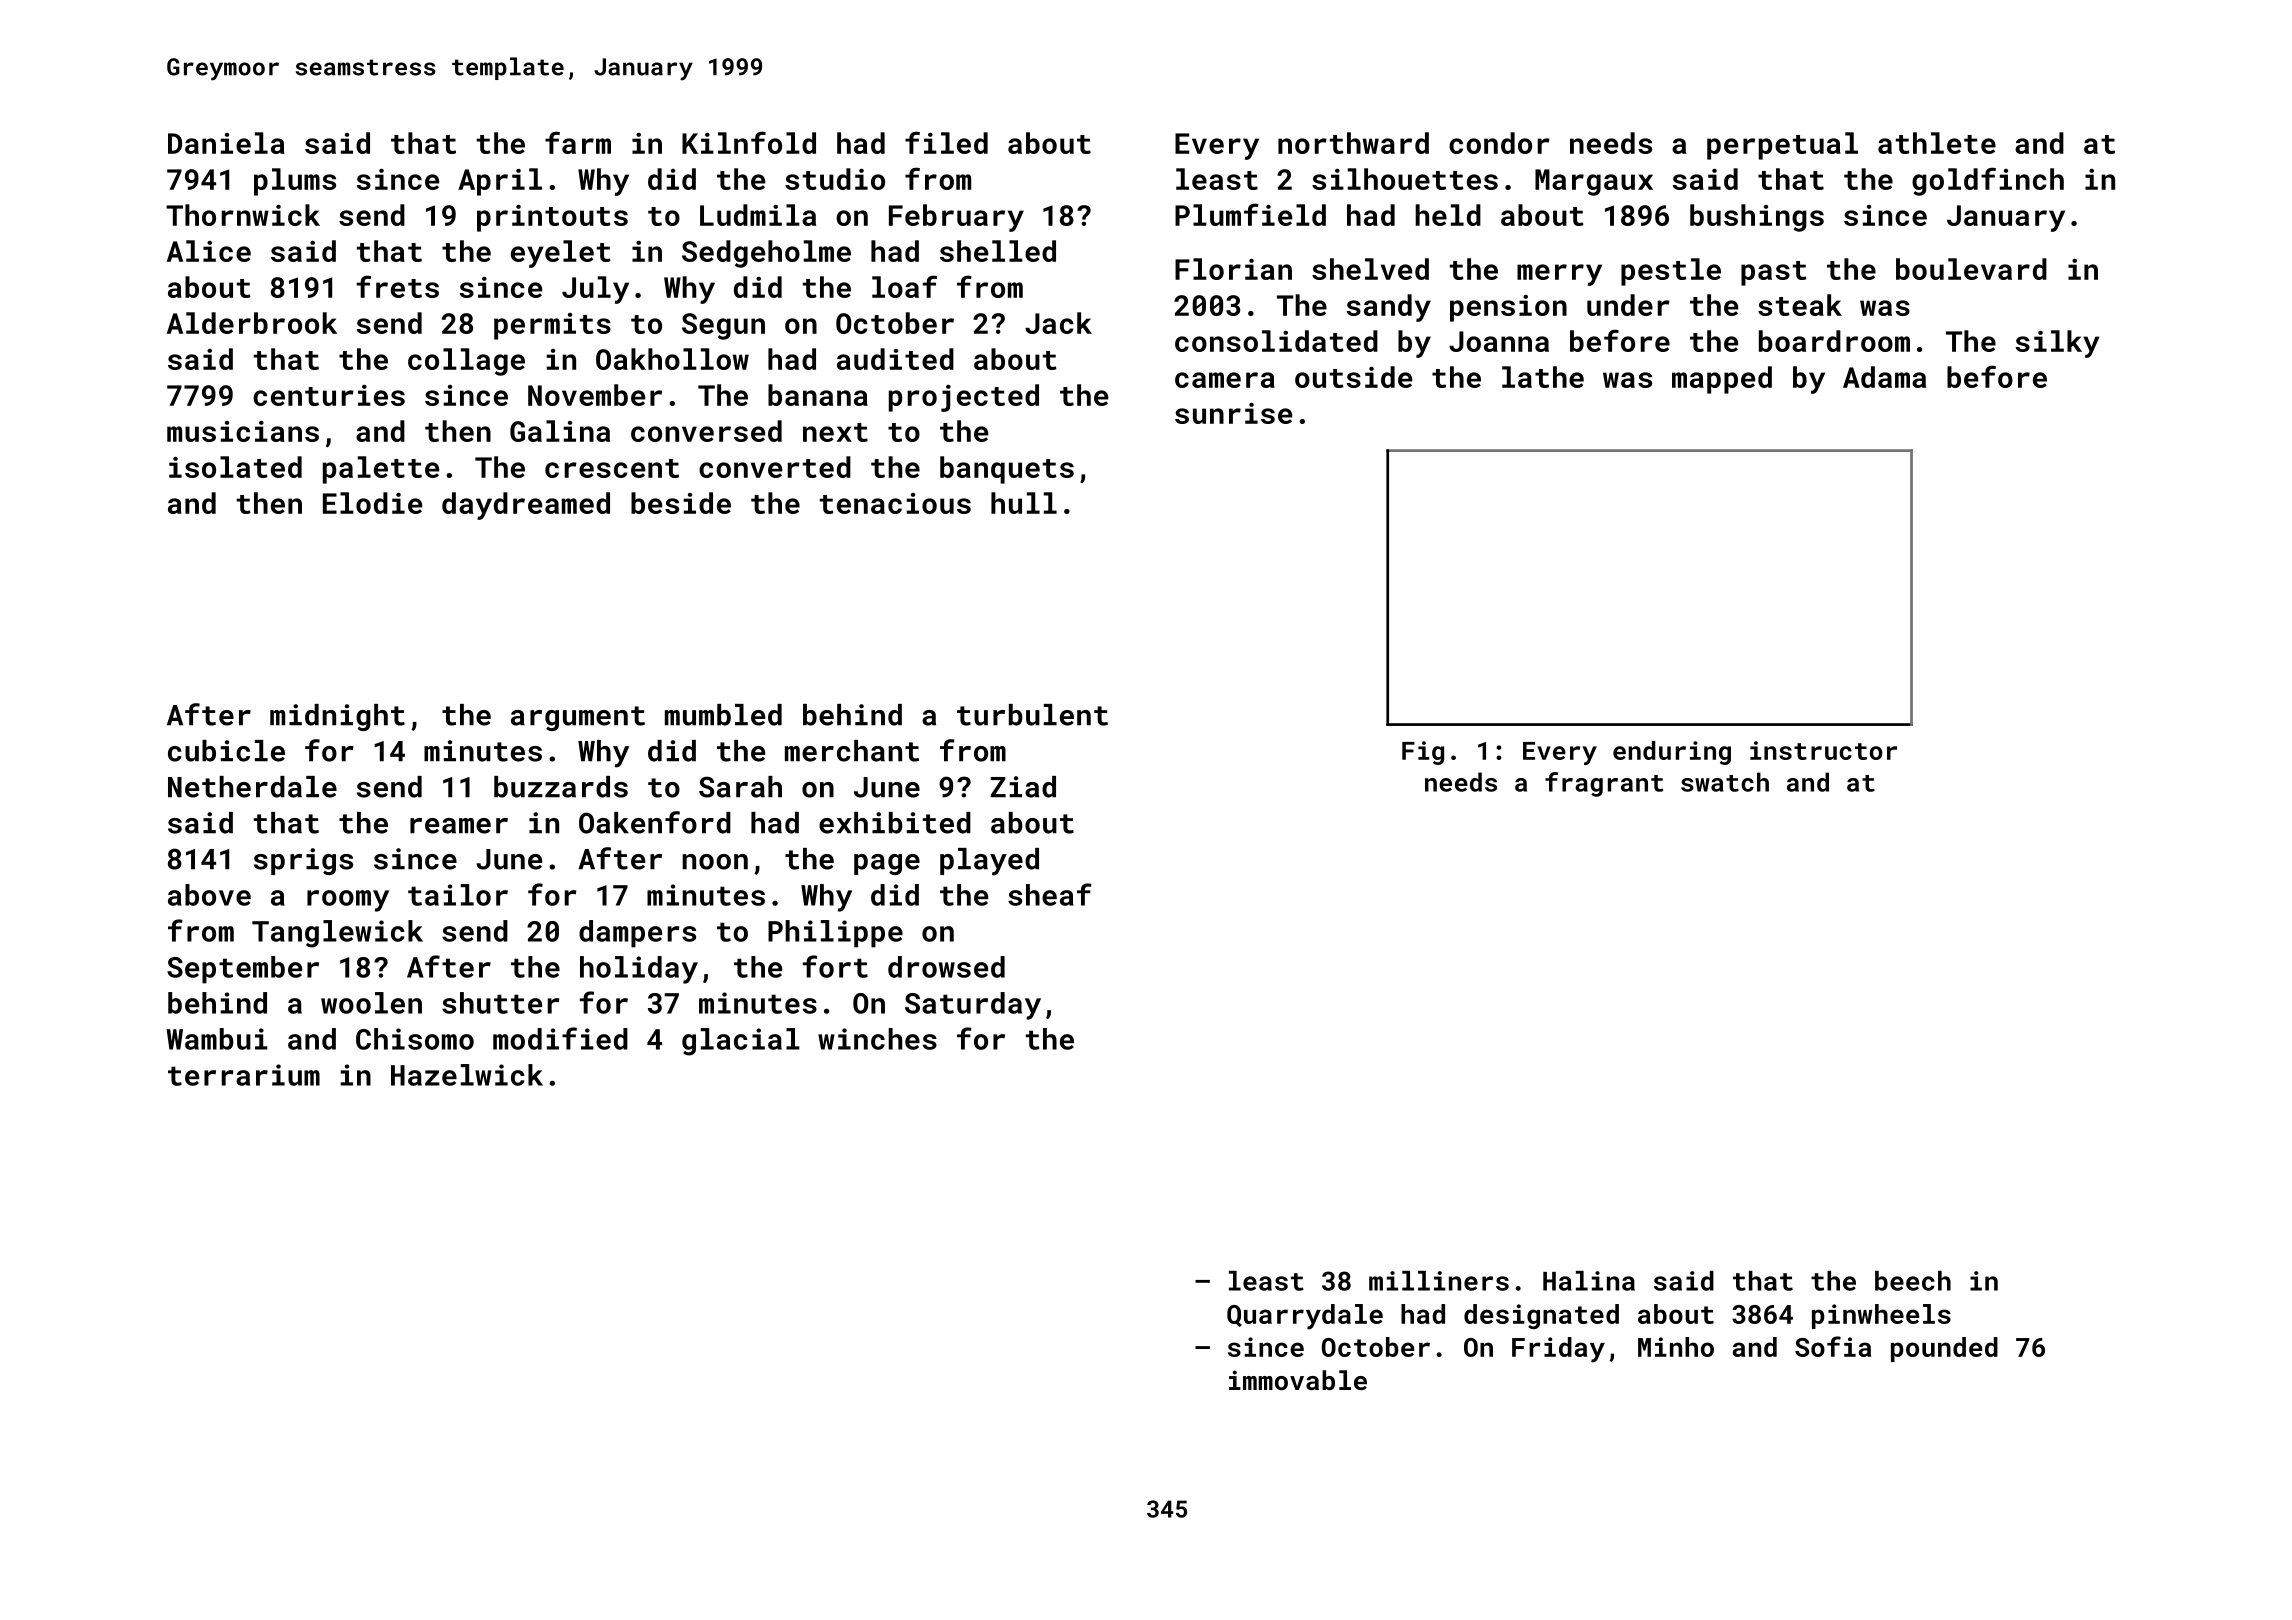  I want to click on northward, so click(1353, 143).
